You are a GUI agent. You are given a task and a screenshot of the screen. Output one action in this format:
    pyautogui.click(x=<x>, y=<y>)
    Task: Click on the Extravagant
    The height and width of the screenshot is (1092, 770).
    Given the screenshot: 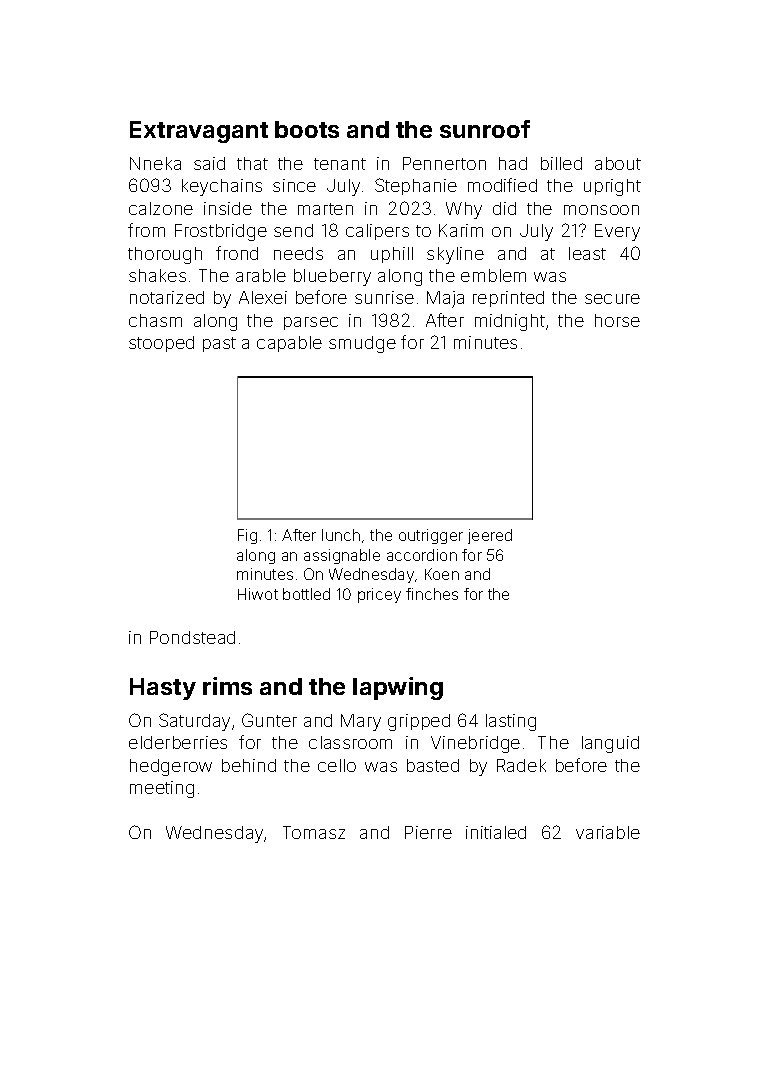 What is the action you would take?
    pyautogui.click(x=199, y=132)
